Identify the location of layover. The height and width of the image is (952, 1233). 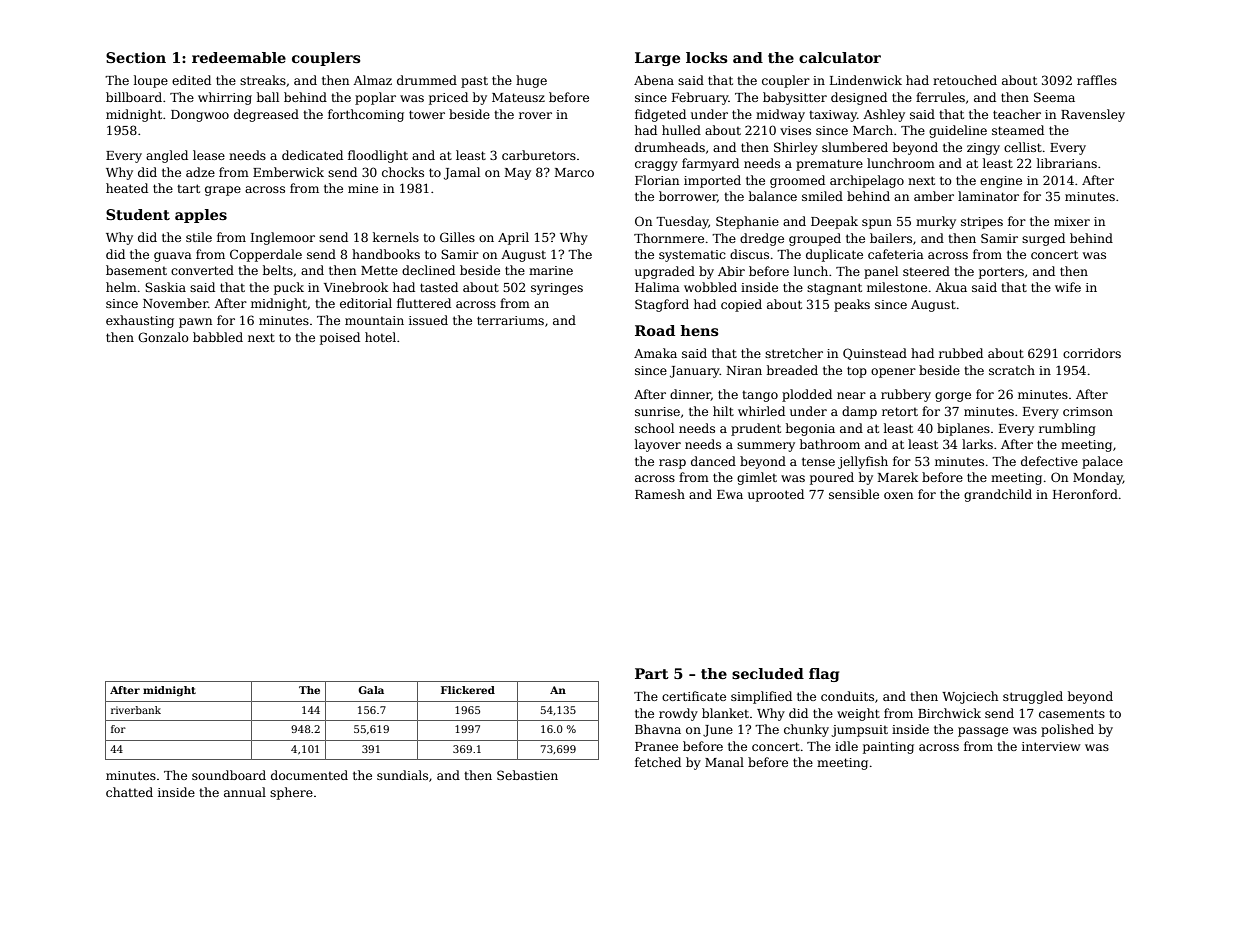
(658, 445).
